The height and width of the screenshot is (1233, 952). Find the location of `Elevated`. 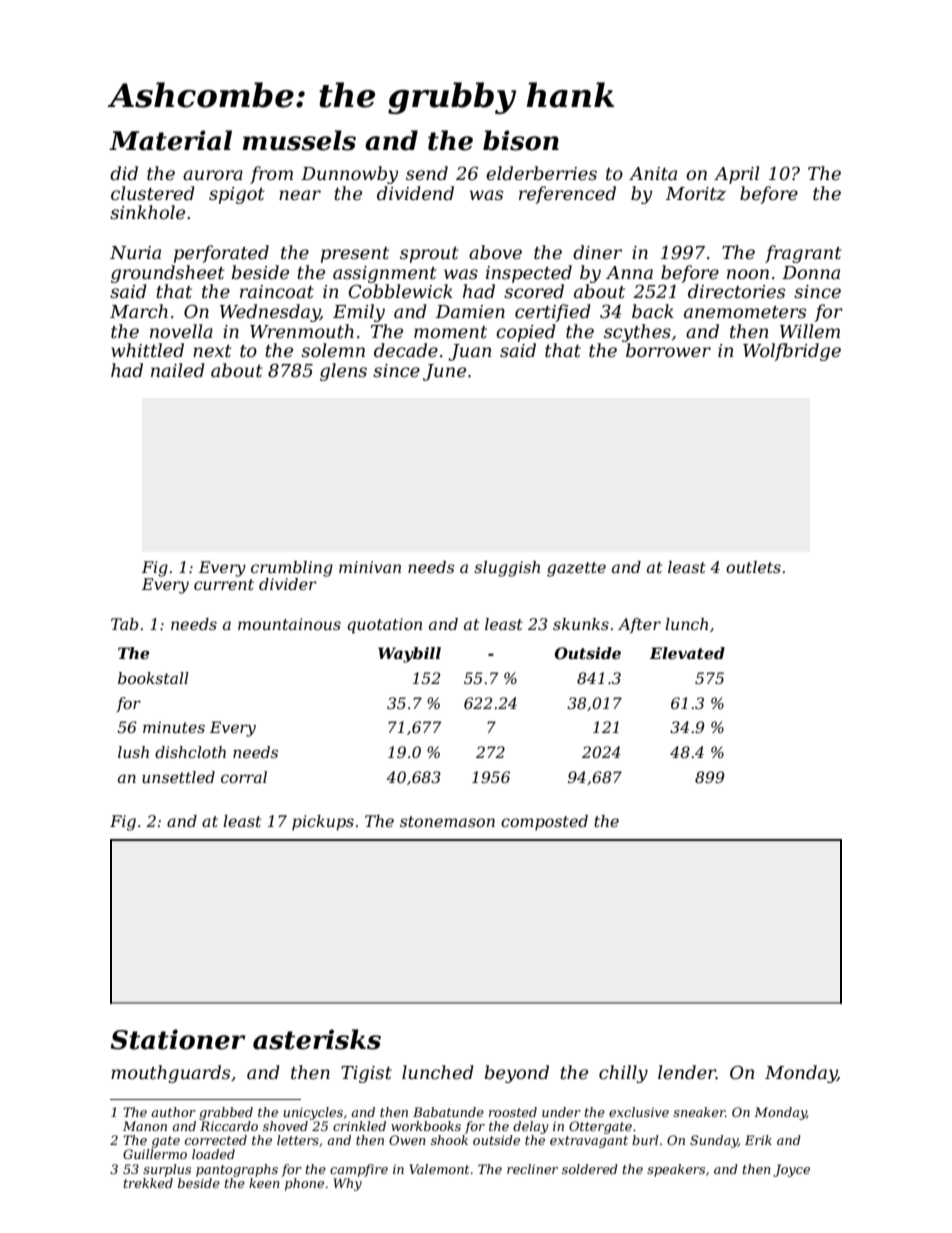

Elevated is located at coordinates (687, 653).
